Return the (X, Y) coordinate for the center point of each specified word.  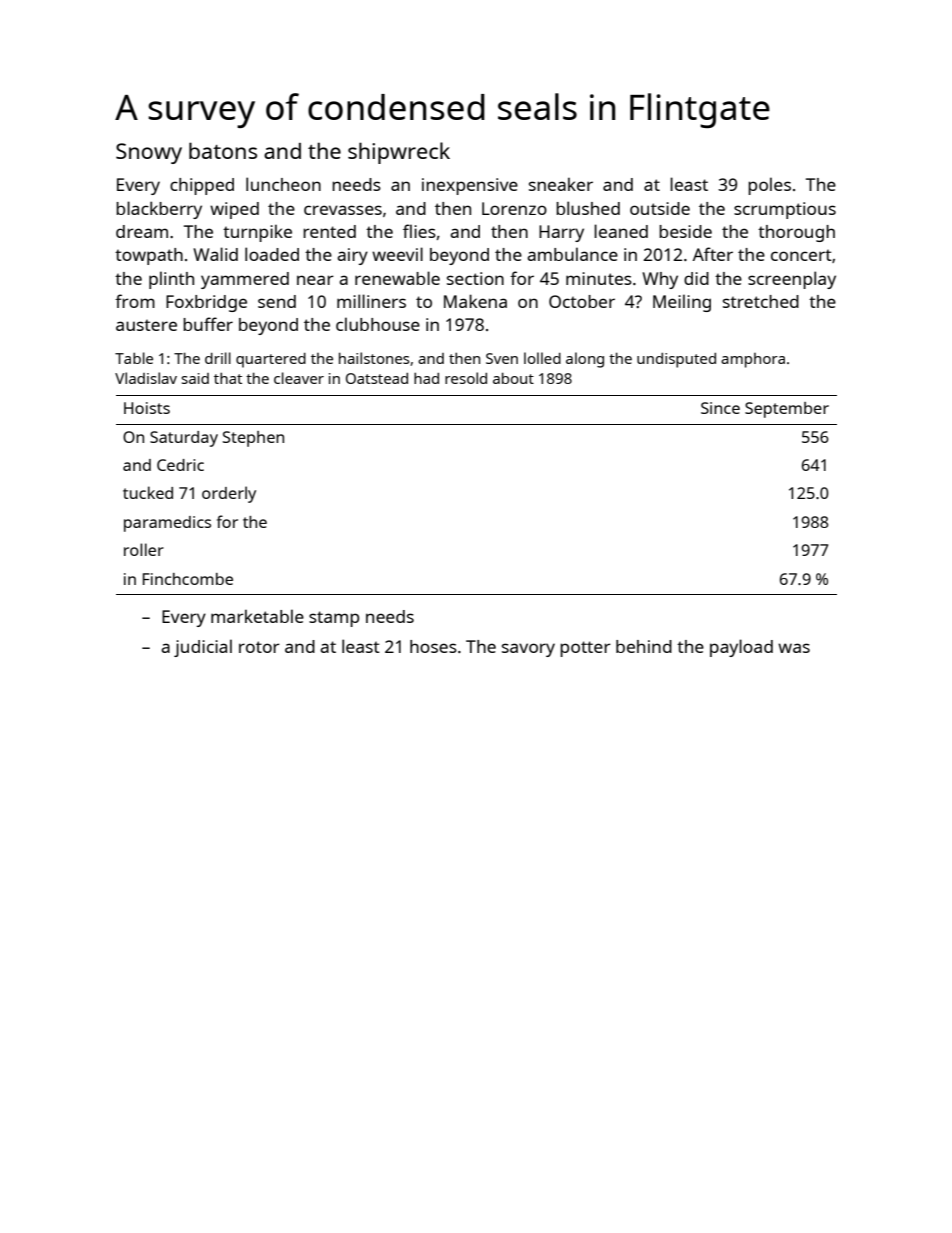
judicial (203, 648)
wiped (234, 210)
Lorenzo (514, 208)
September (787, 410)
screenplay (792, 280)
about (513, 378)
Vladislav (146, 378)
